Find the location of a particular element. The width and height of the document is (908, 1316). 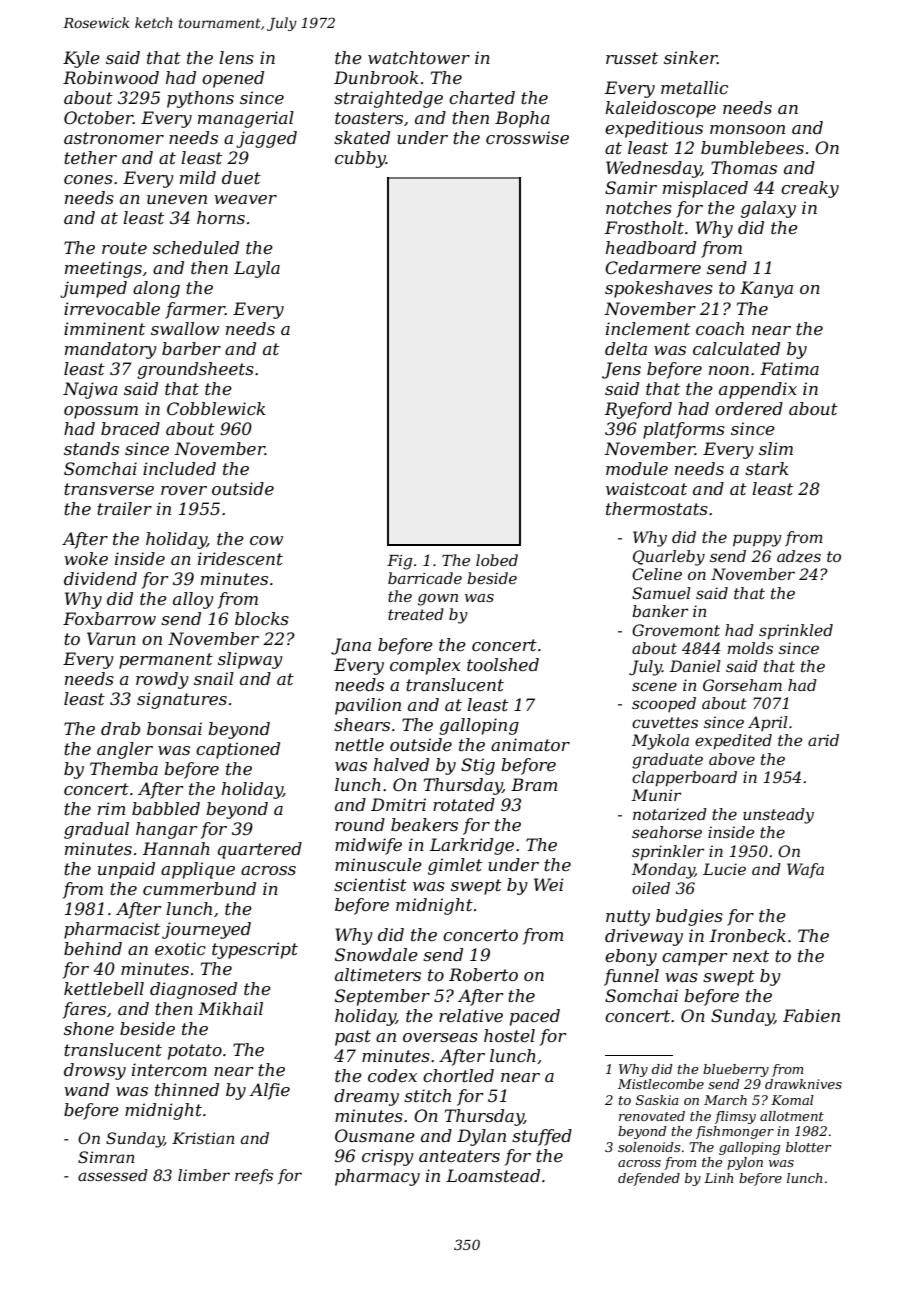

reefs is located at coordinates (254, 1176).
